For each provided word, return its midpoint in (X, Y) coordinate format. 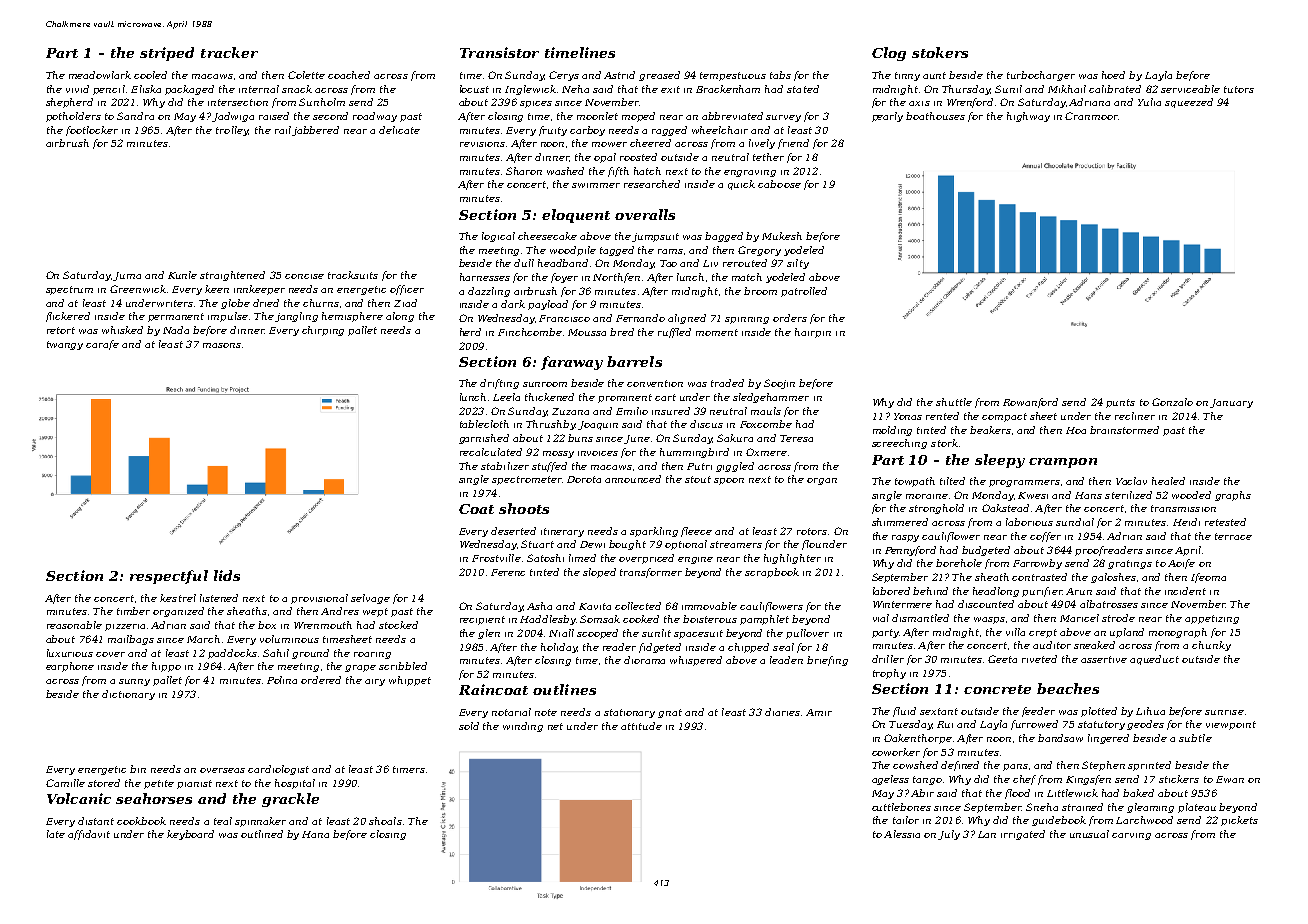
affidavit (89, 835)
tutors (1239, 89)
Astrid (619, 75)
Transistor (499, 52)
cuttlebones (901, 807)
